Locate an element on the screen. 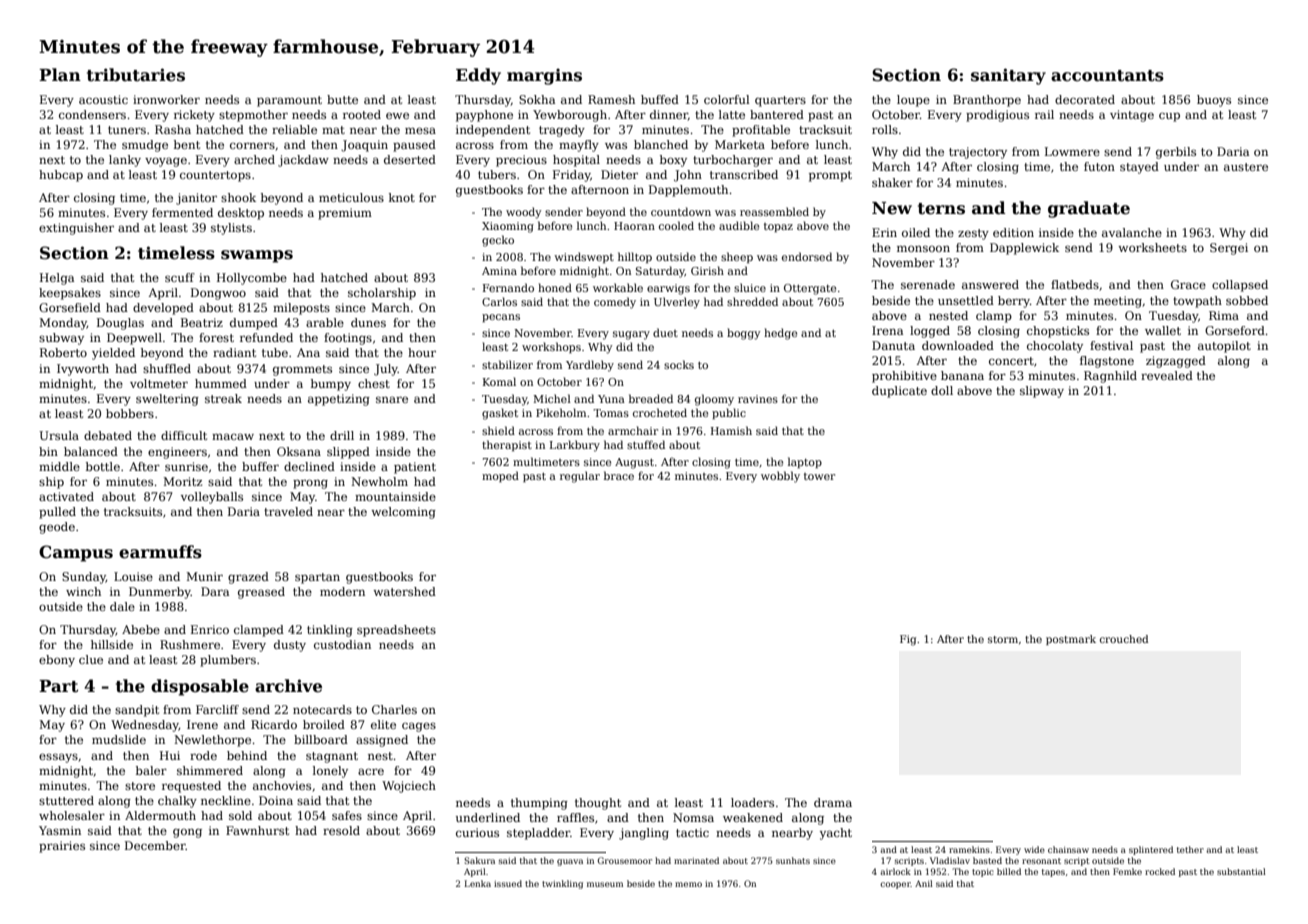  substantial is located at coordinates (1241, 871).
